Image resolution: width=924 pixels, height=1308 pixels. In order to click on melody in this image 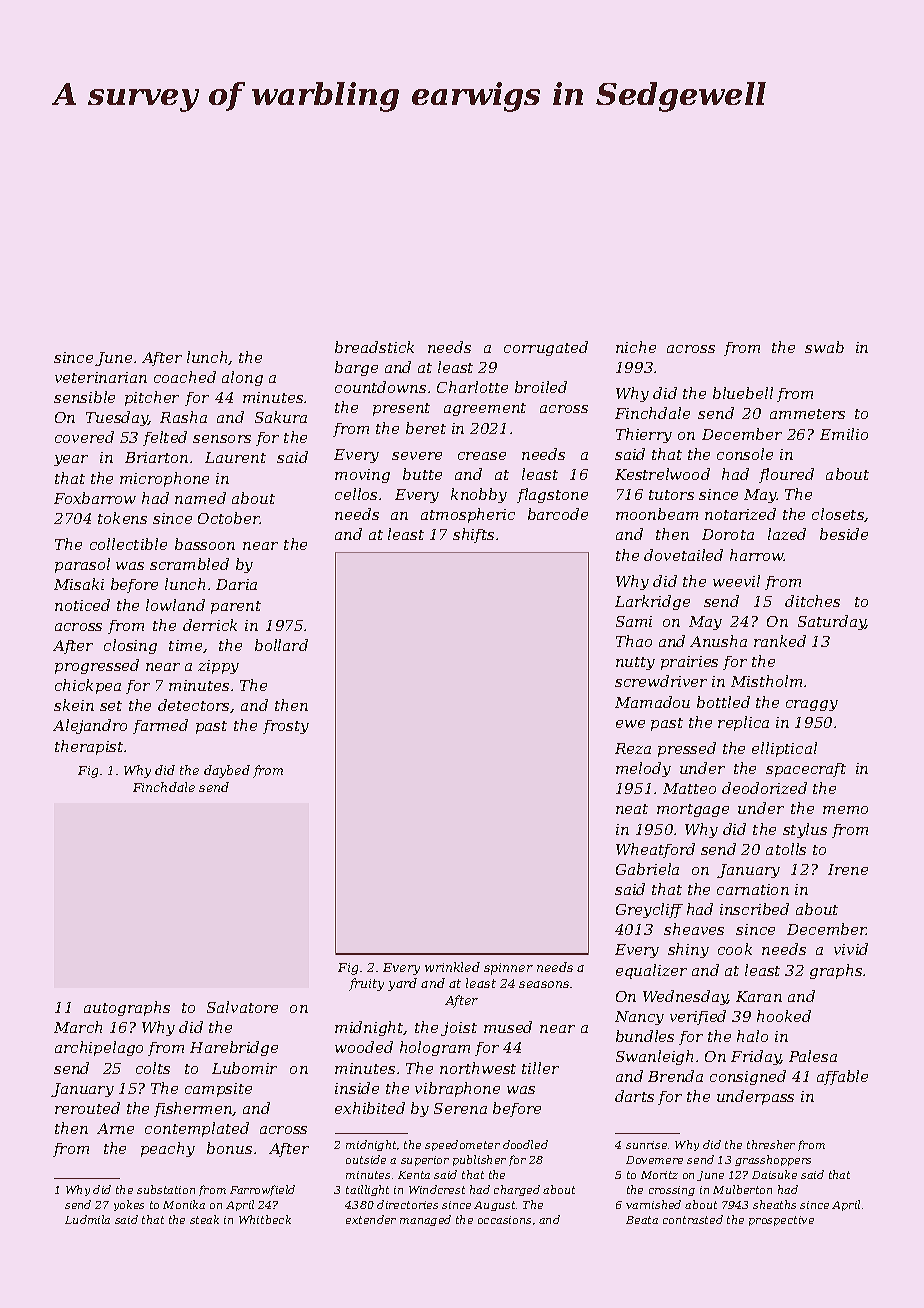, I will do `click(643, 769)`.
